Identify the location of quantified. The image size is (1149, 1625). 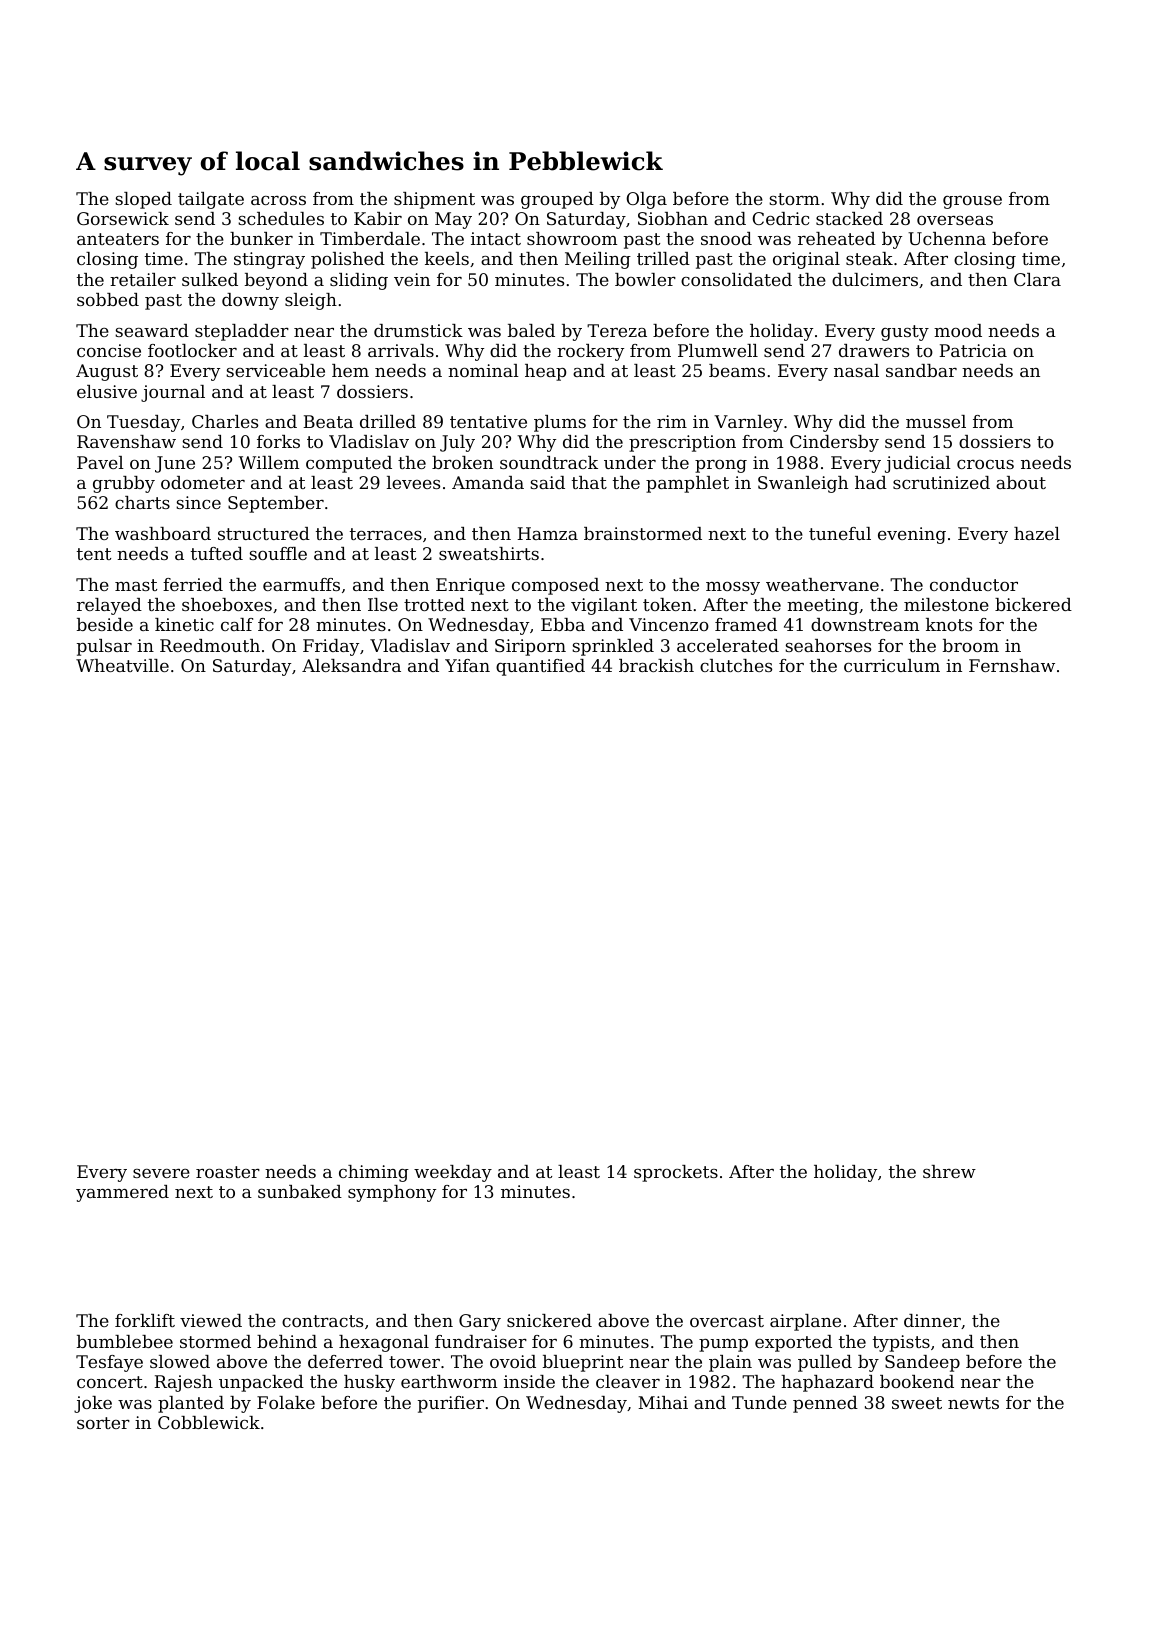
(540, 667).
